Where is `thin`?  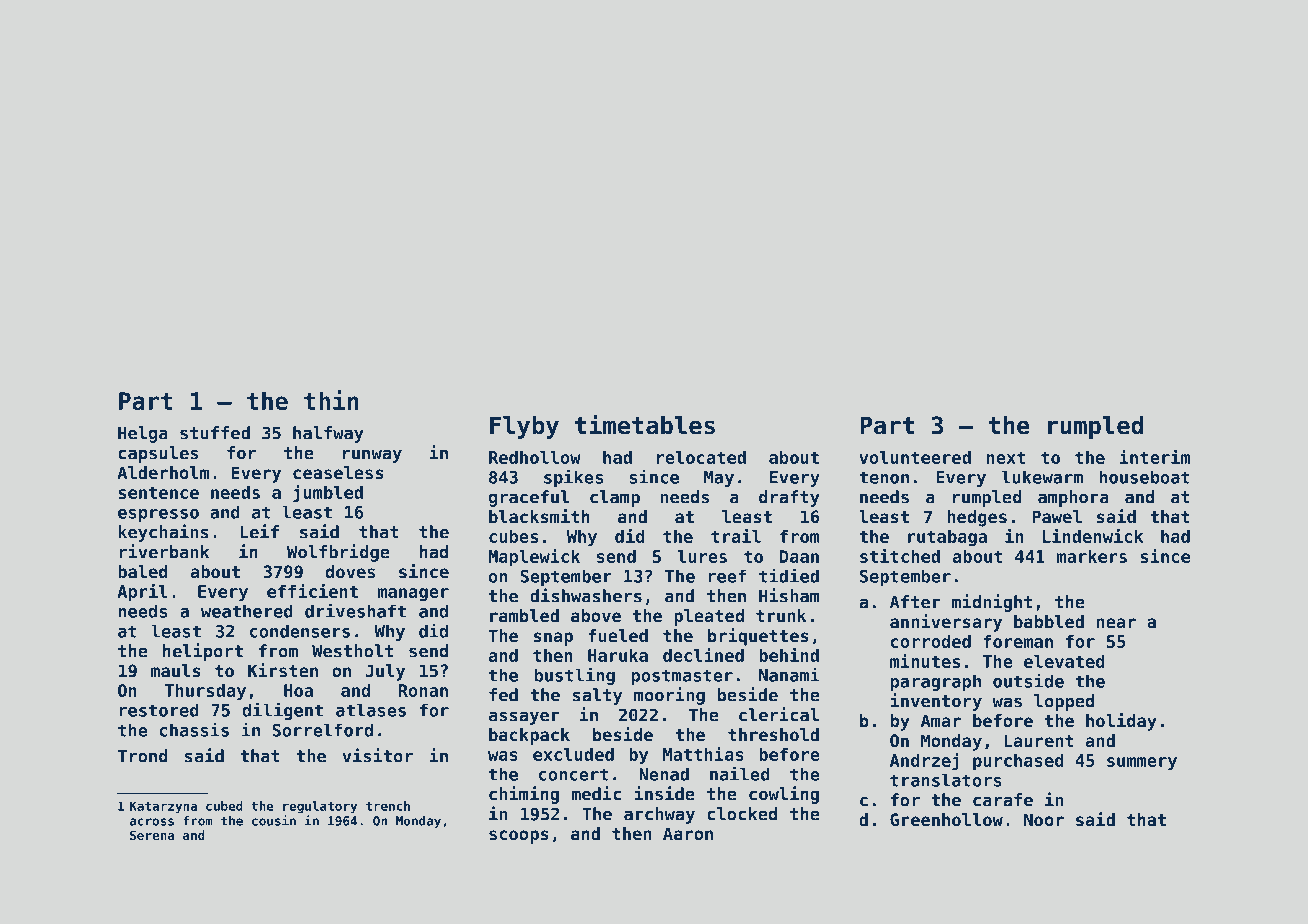 thin is located at coordinates (331, 400).
